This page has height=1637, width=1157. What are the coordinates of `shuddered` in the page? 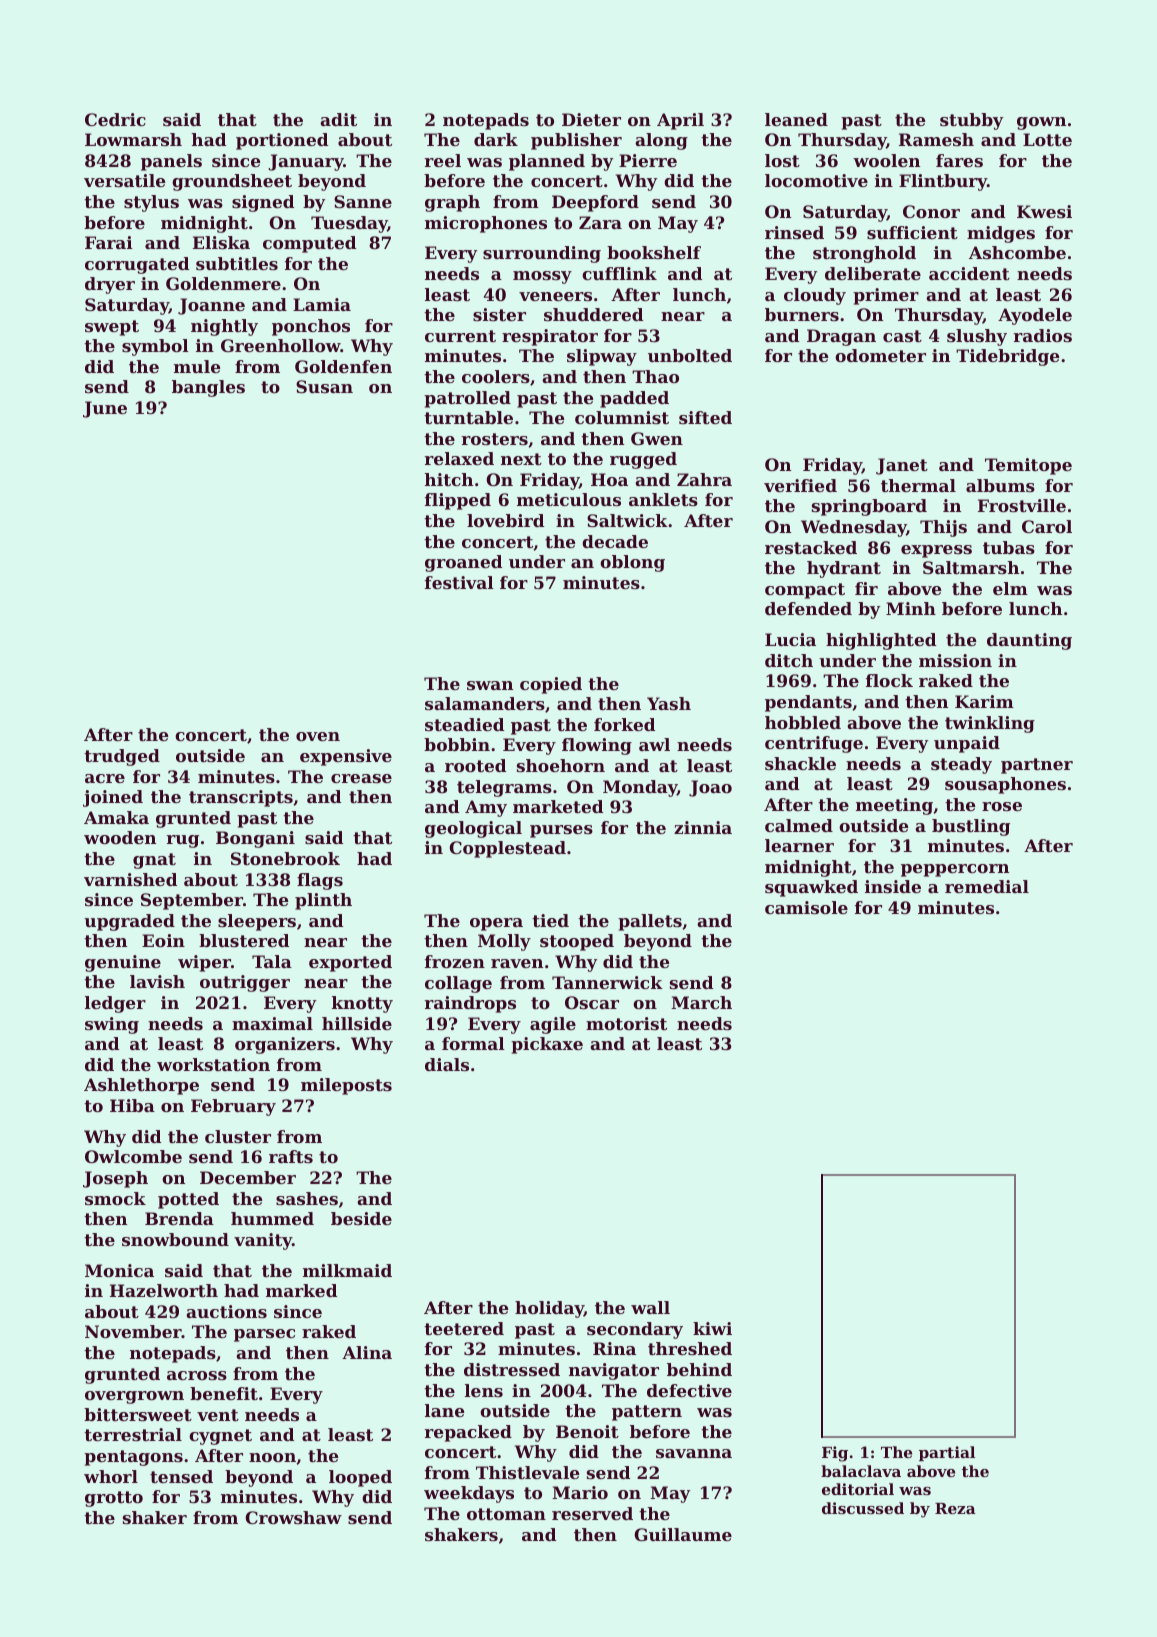 It's located at (593, 314).
